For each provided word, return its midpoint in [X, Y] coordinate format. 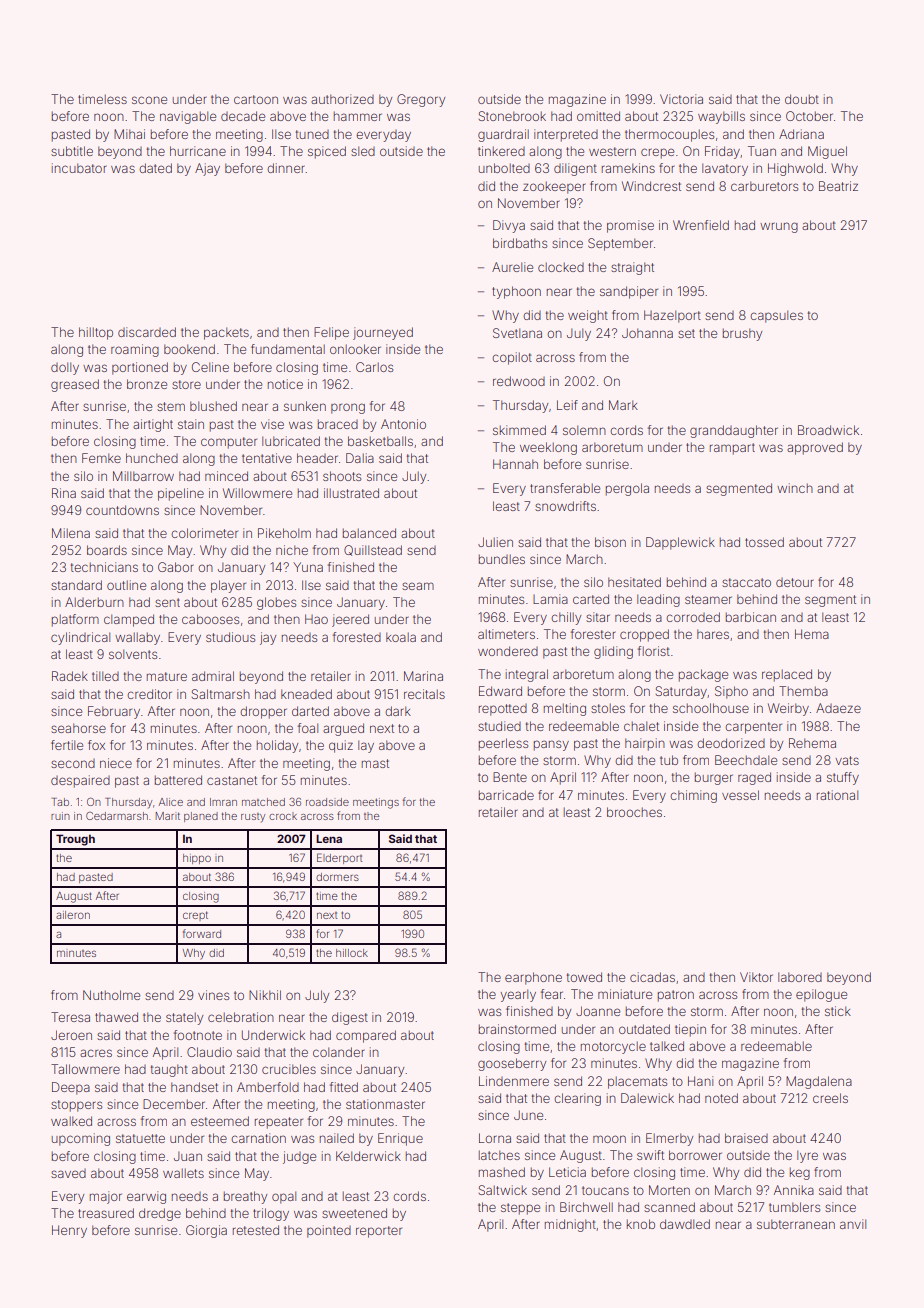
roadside [327, 802]
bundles [502, 559]
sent [167, 602]
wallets [183, 1173]
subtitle [72, 151]
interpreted [566, 135]
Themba [803, 691]
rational [837, 795]
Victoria [681, 99]
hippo [197, 859]
